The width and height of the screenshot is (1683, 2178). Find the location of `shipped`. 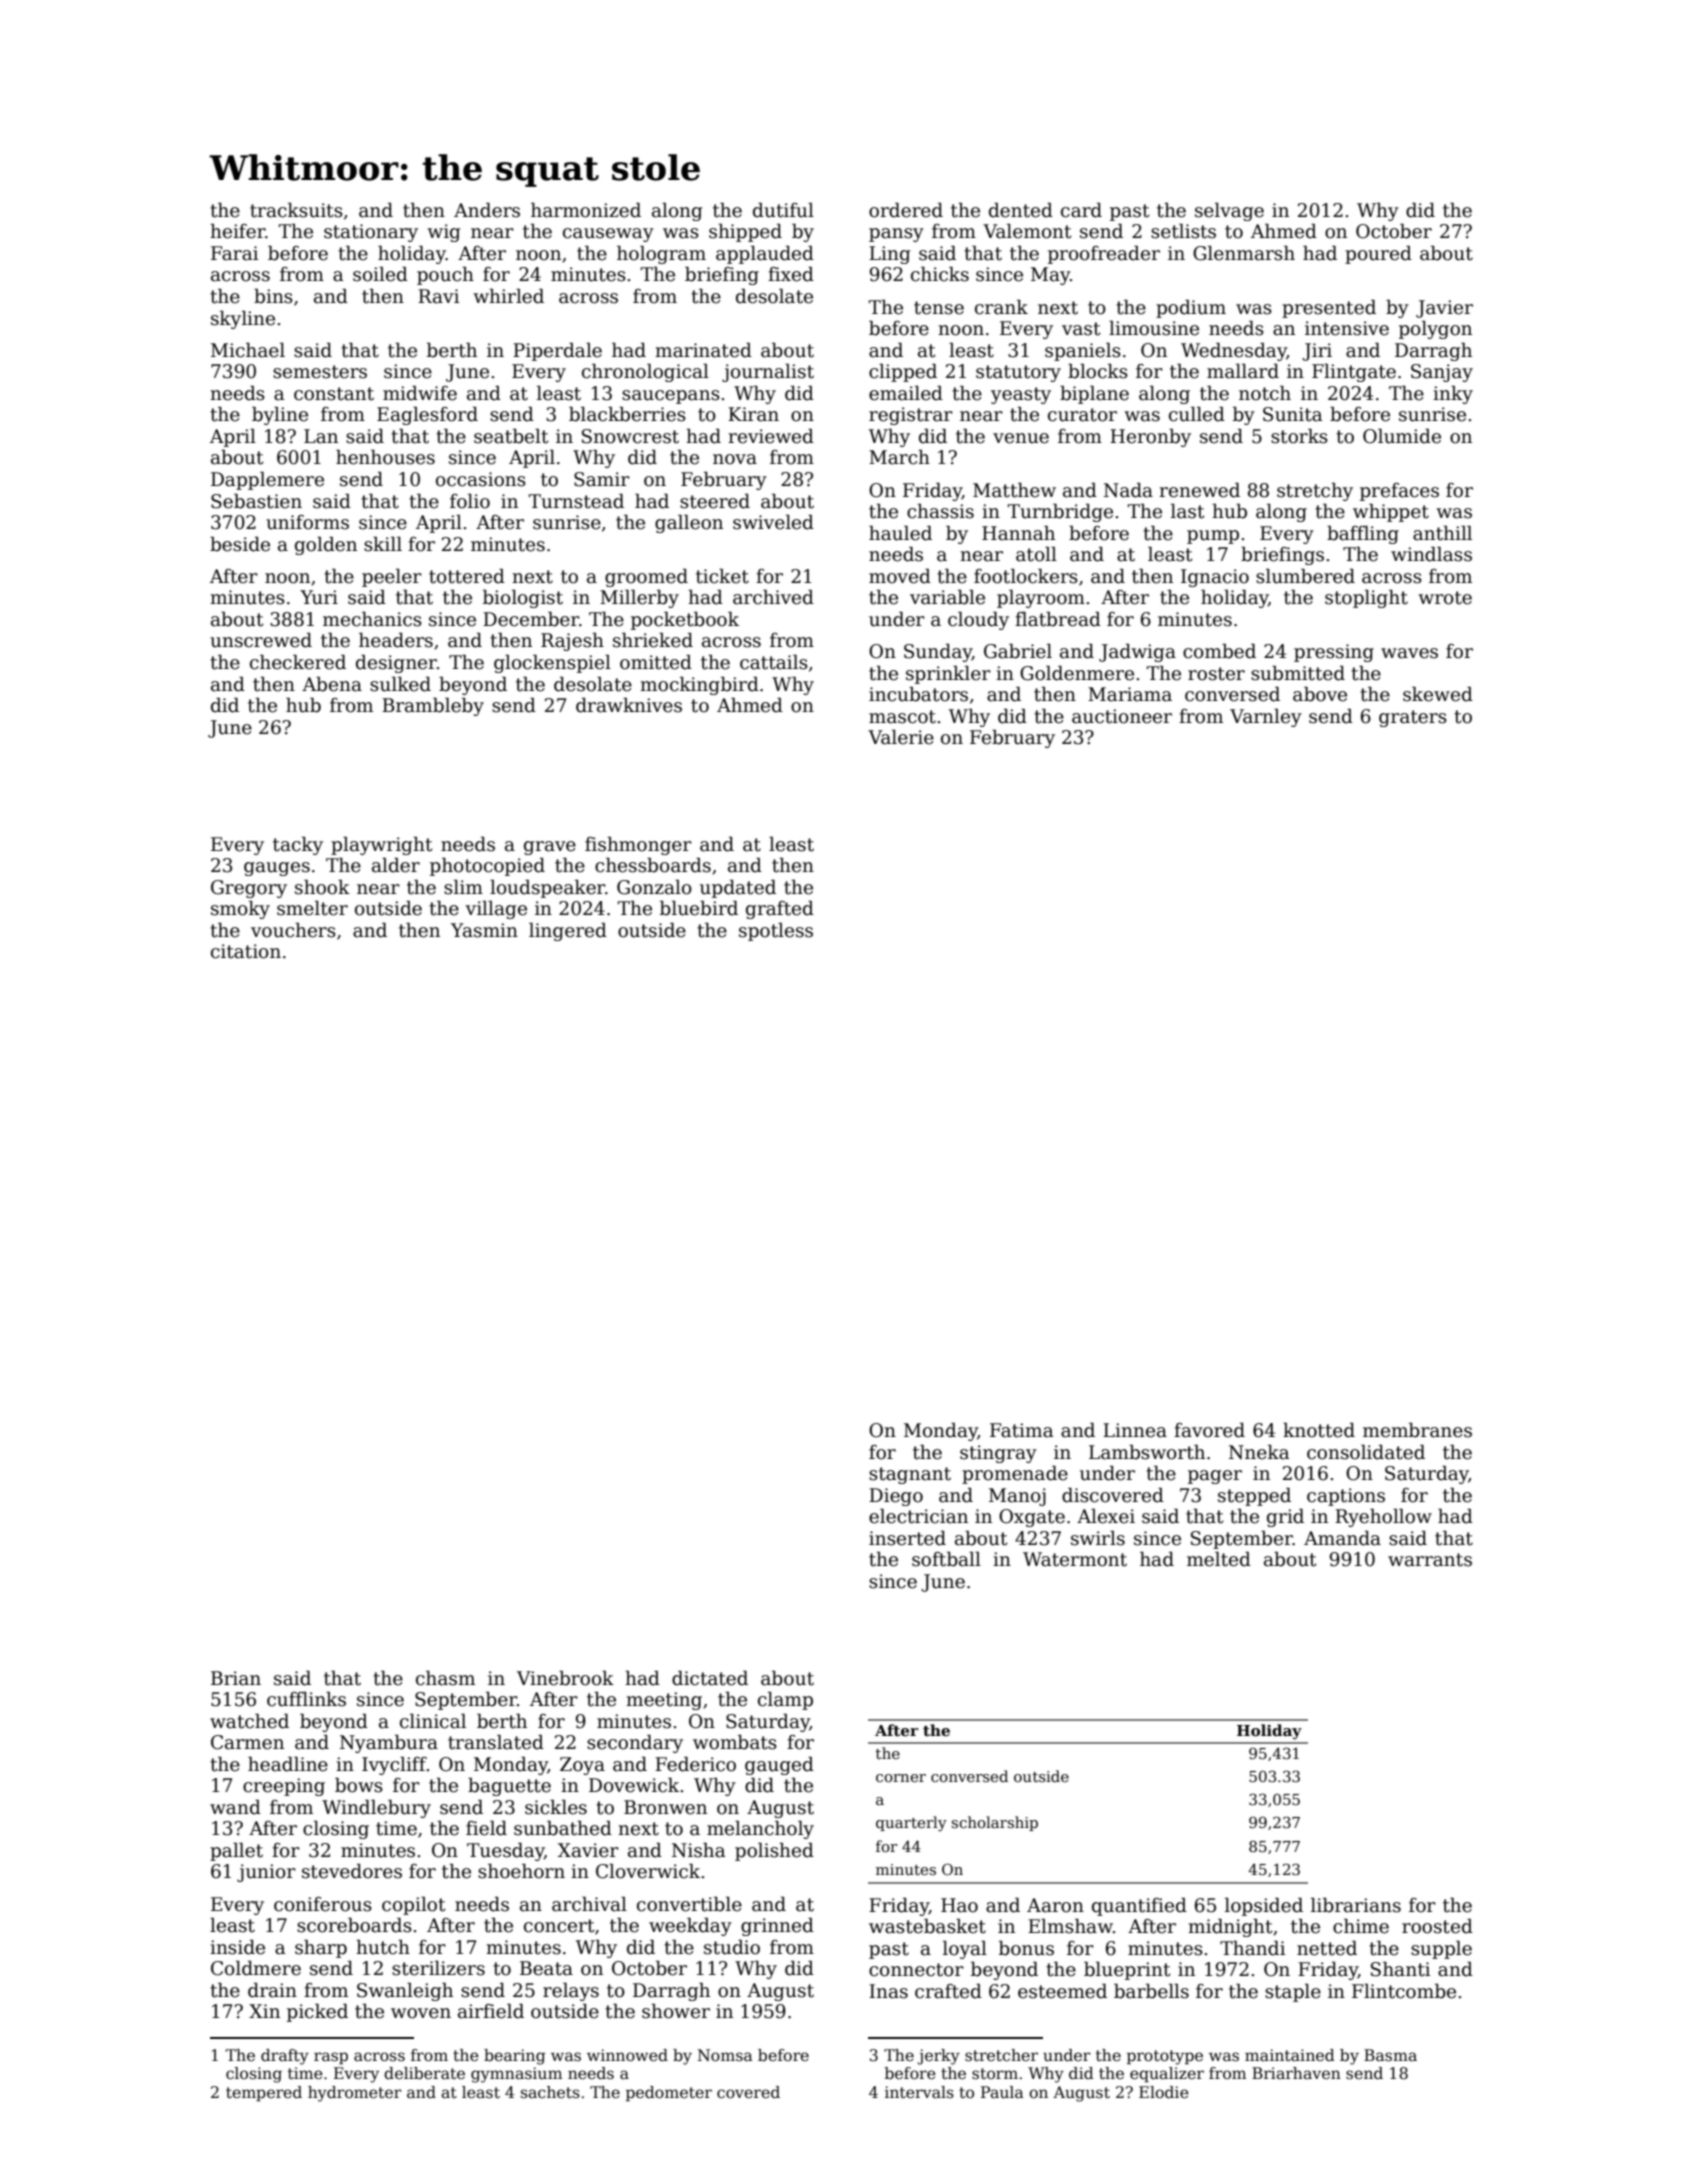

shipped is located at coordinates (745, 232).
